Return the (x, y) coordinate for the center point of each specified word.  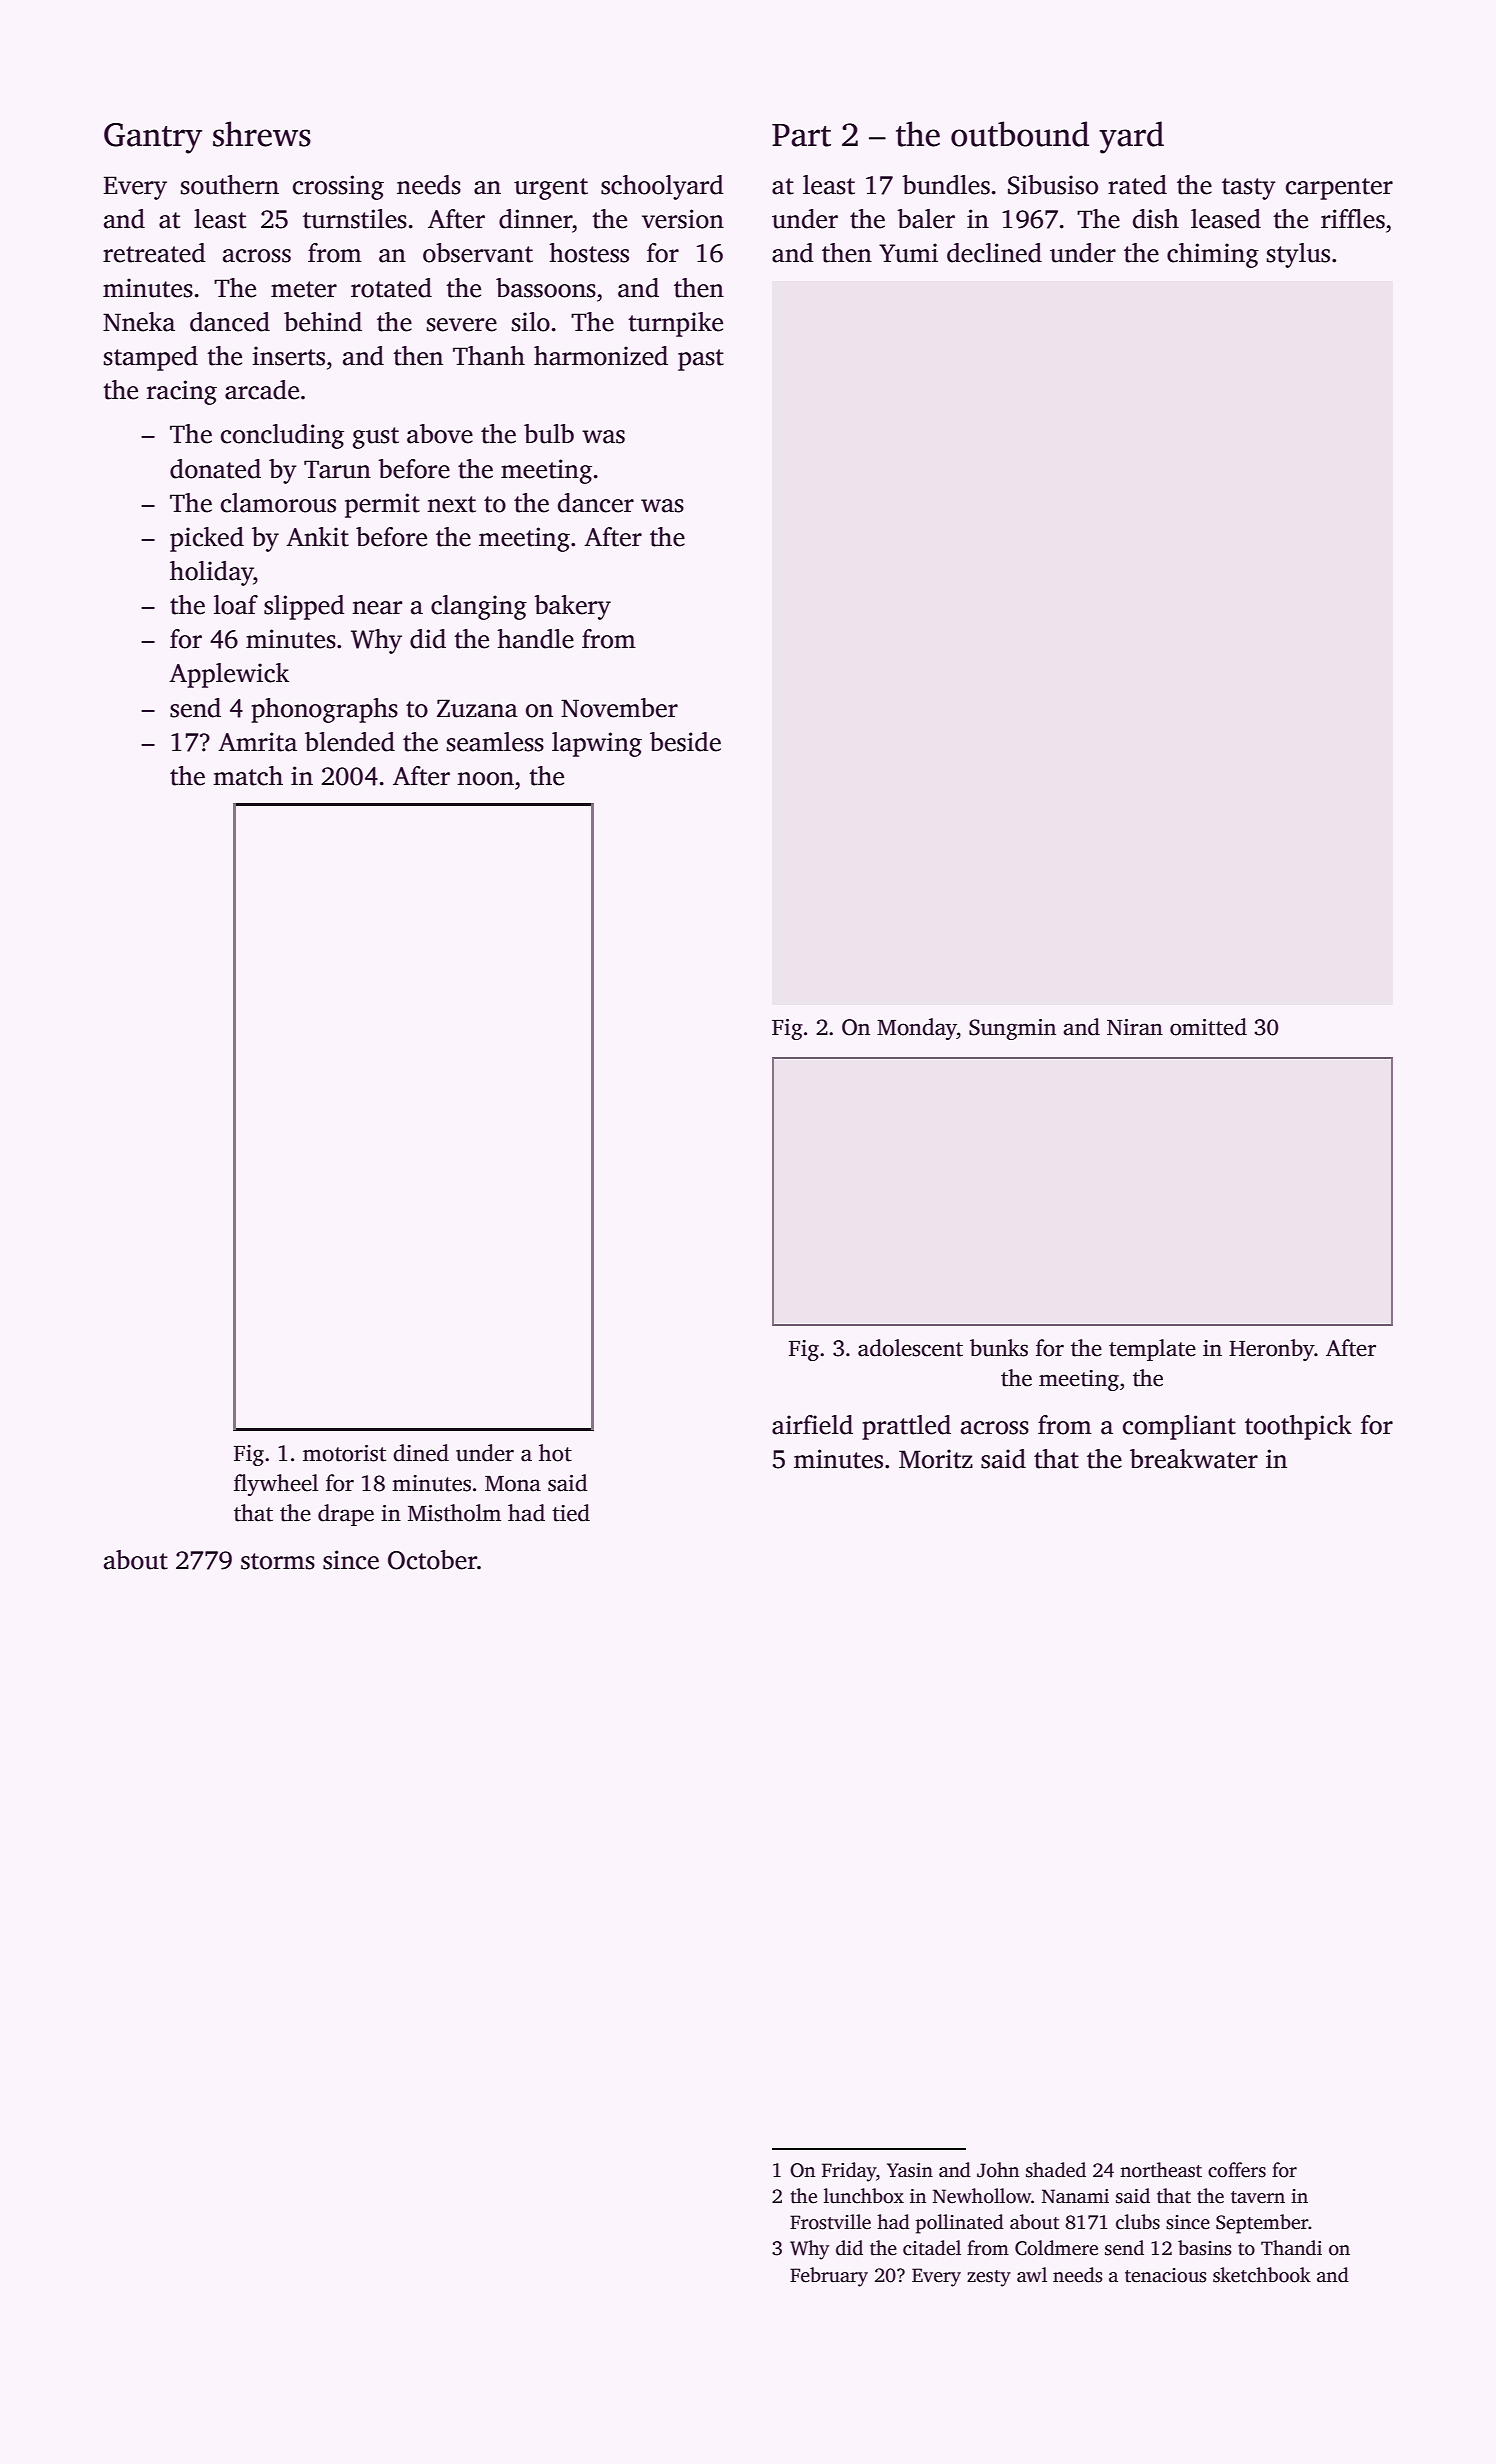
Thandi (1291, 2248)
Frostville (830, 2222)
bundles (946, 185)
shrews (262, 134)
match (248, 776)
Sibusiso (1053, 185)
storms (278, 1561)
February (829, 2277)
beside (685, 742)
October (432, 1560)
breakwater (1194, 1459)
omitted (1208, 1027)
